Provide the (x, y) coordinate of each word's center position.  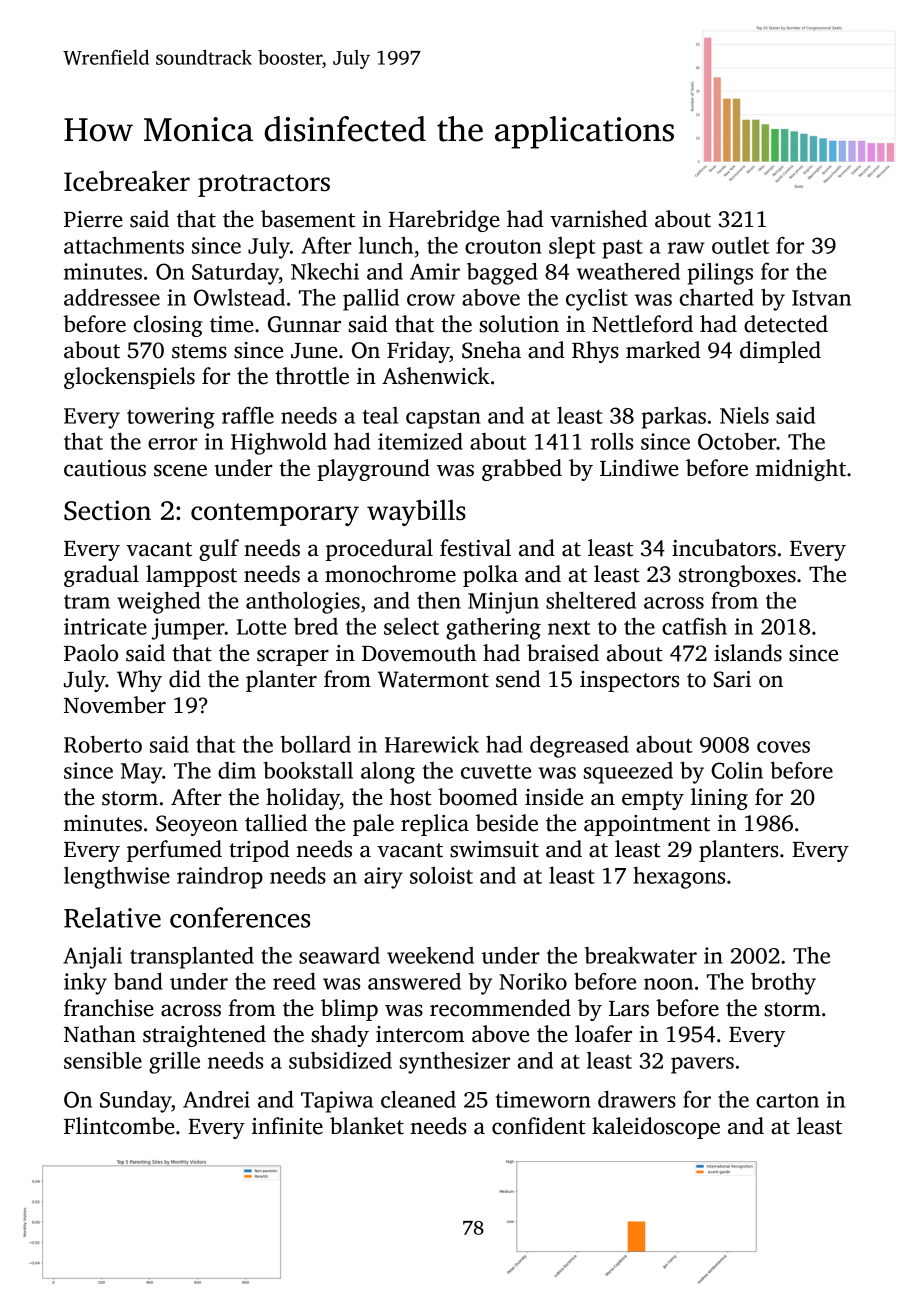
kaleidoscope (656, 1128)
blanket (367, 1126)
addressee (112, 297)
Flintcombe (119, 1126)
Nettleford (642, 324)
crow (431, 300)
